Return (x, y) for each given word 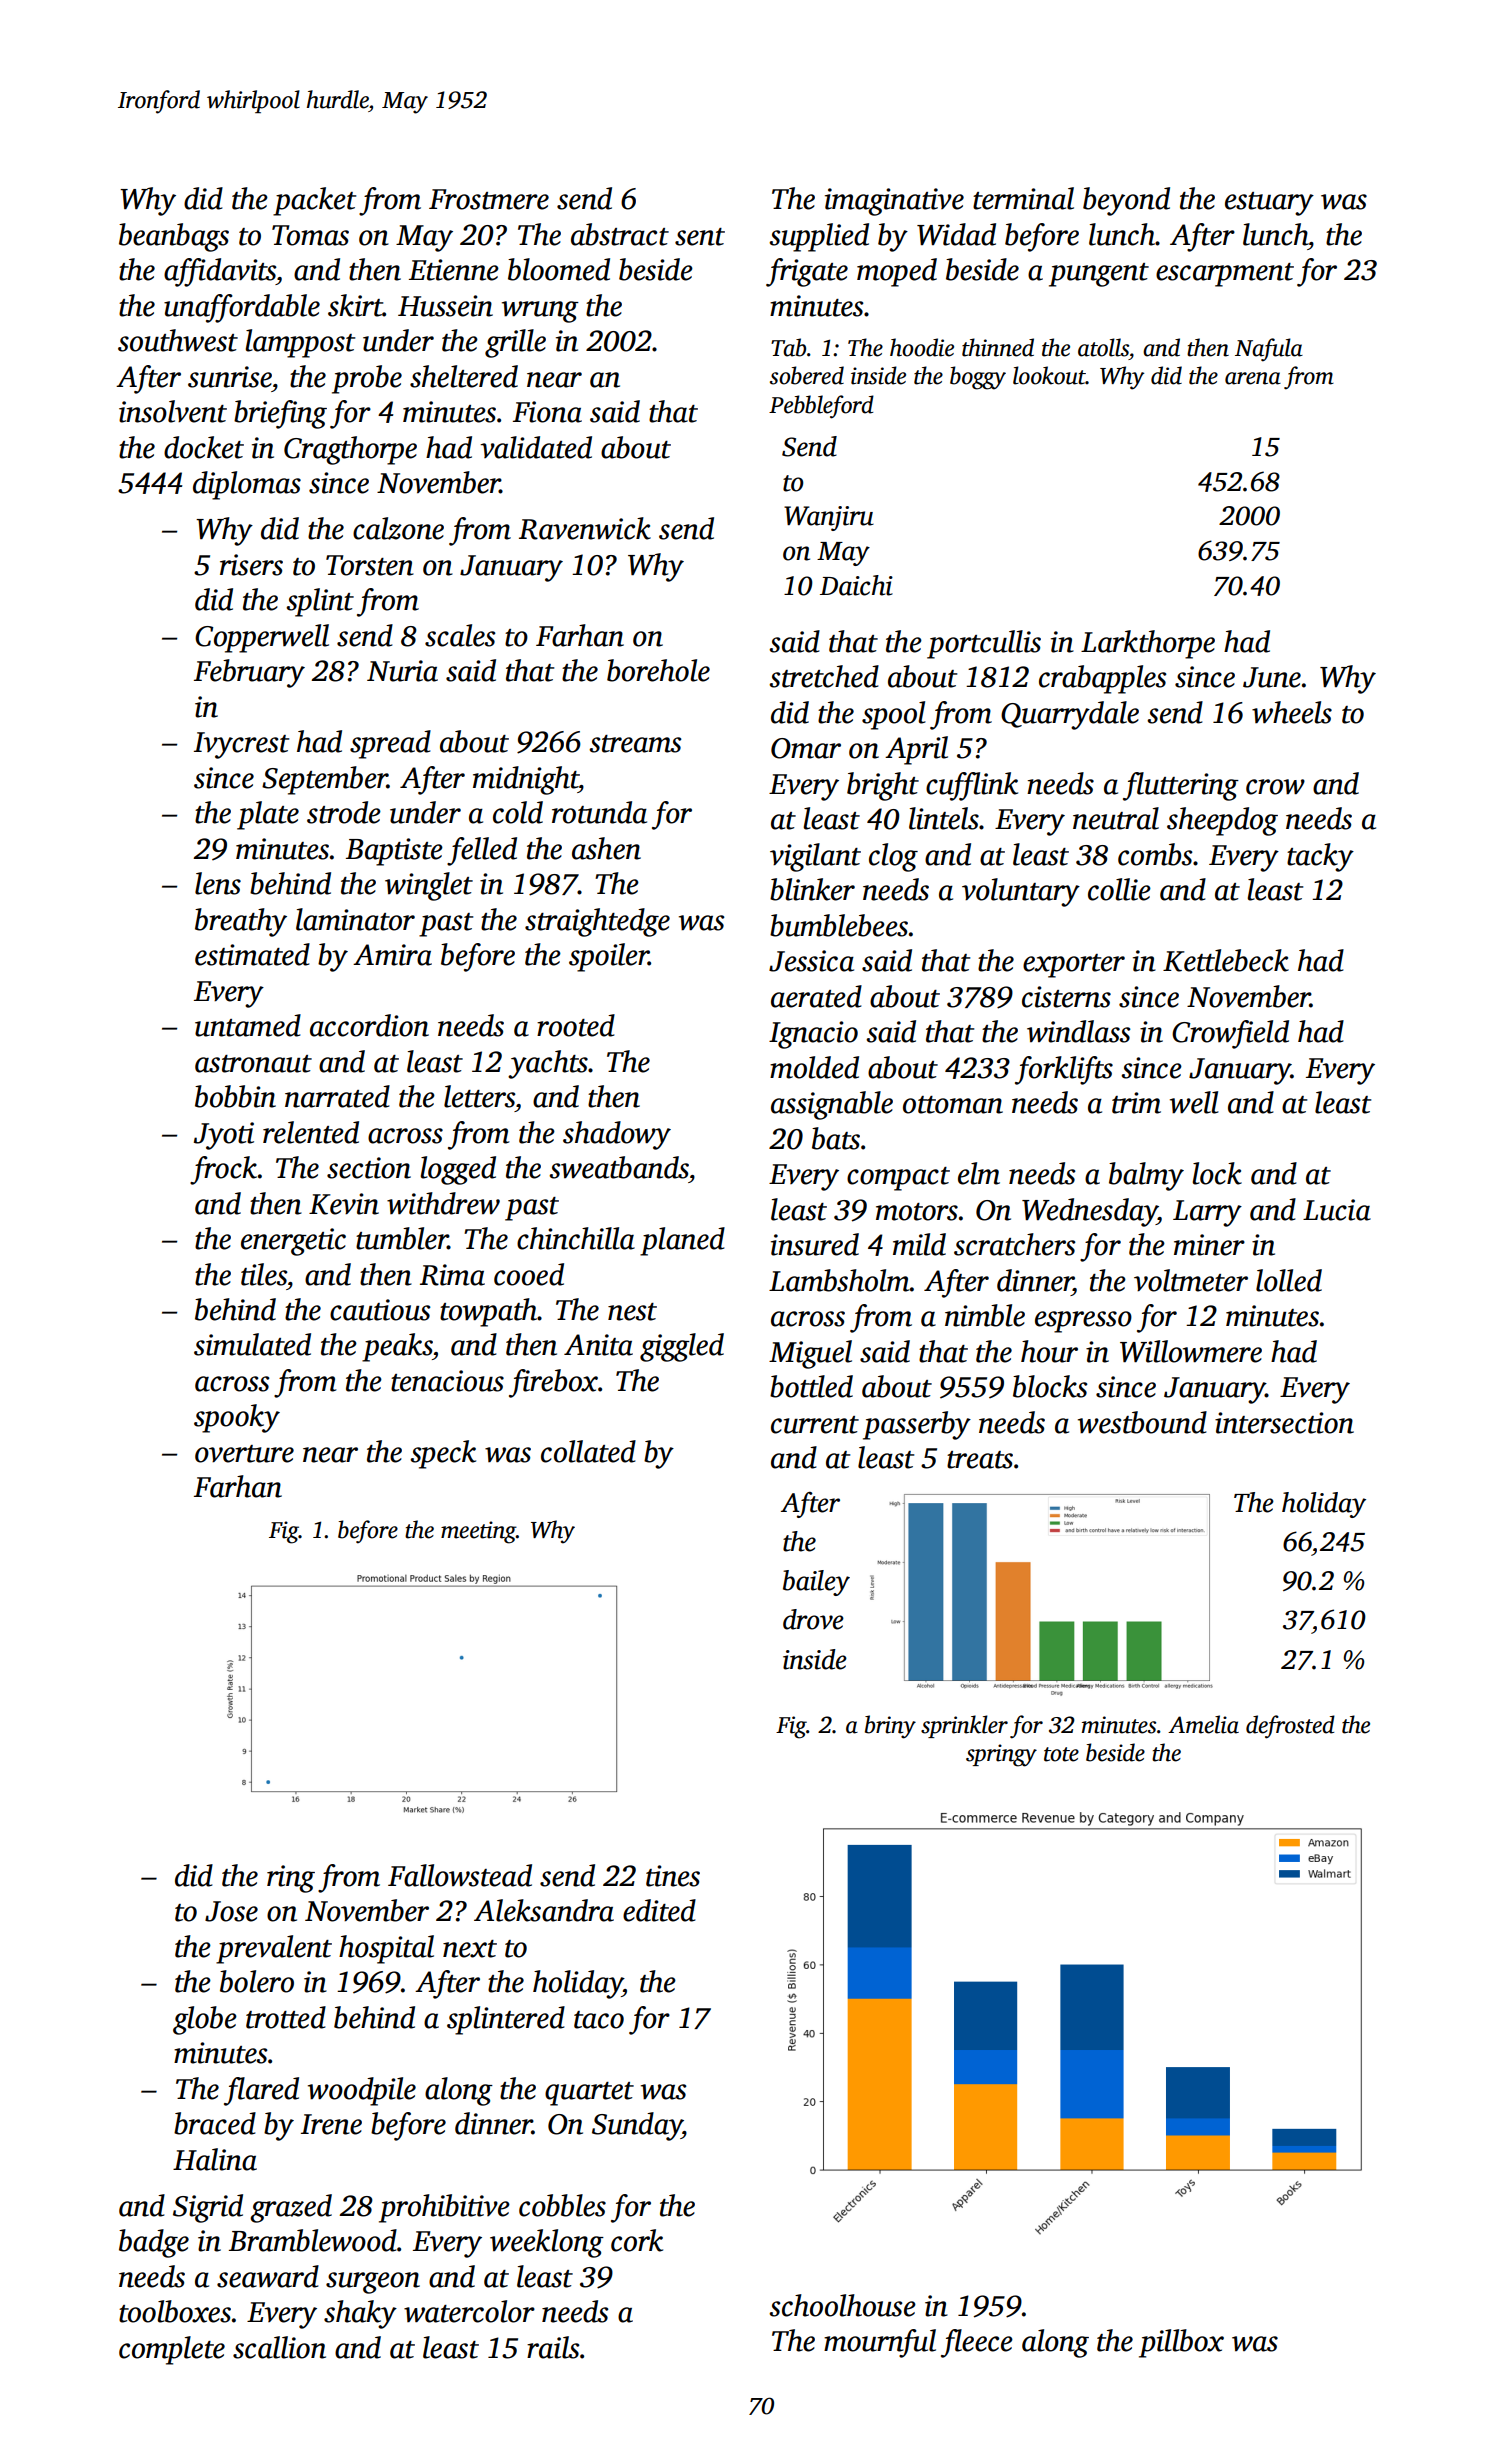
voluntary (1021, 892)
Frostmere (489, 199)
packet (314, 201)
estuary (1269, 204)
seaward (268, 2276)
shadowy (617, 1135)
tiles (264, 1274)
